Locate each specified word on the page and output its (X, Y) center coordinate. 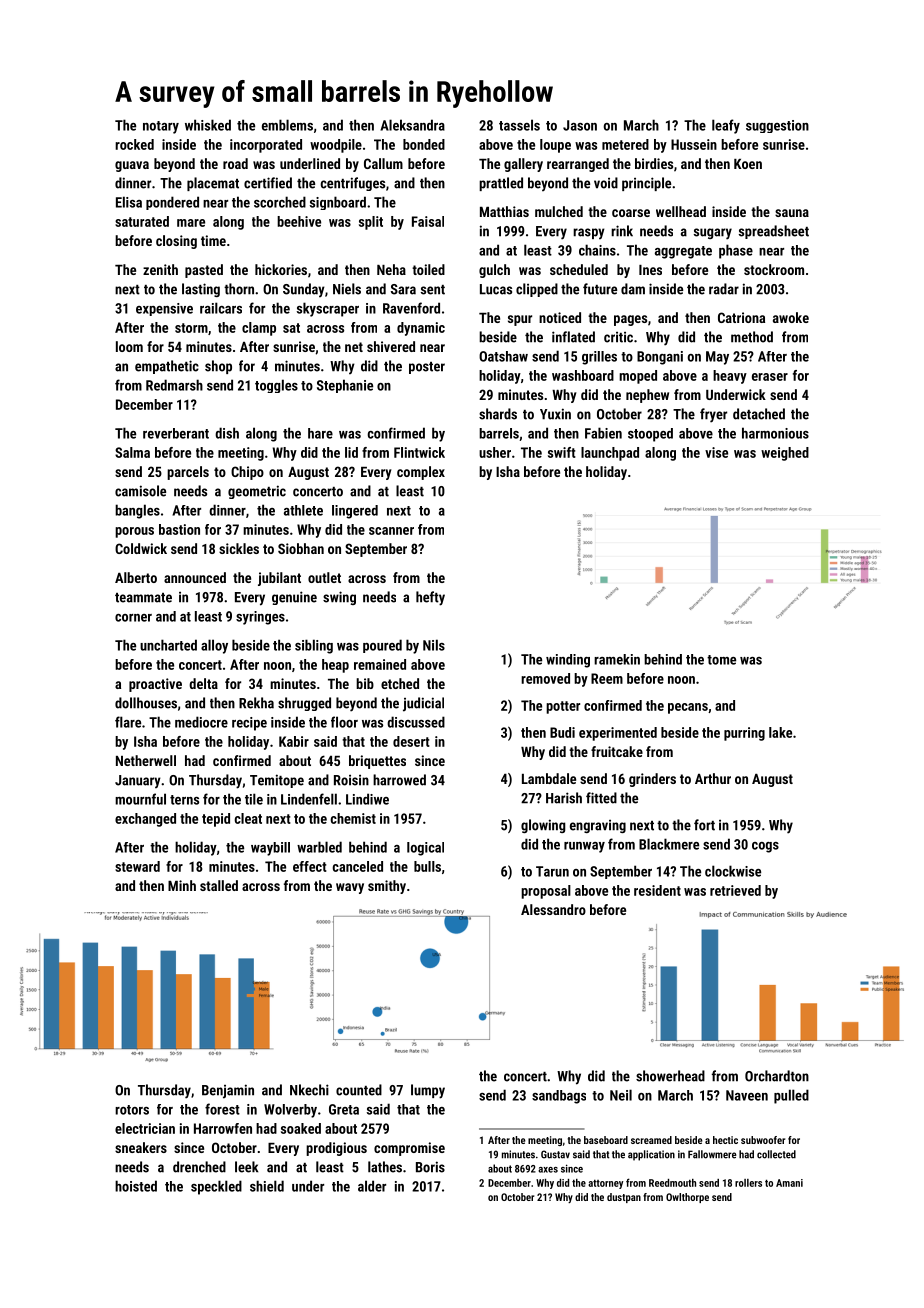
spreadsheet (774, 232)
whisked (208, 125)
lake (780, 732)
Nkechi (309, 1090)
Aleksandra (412, 125)
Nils (434, 645)
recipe (249, 724)
